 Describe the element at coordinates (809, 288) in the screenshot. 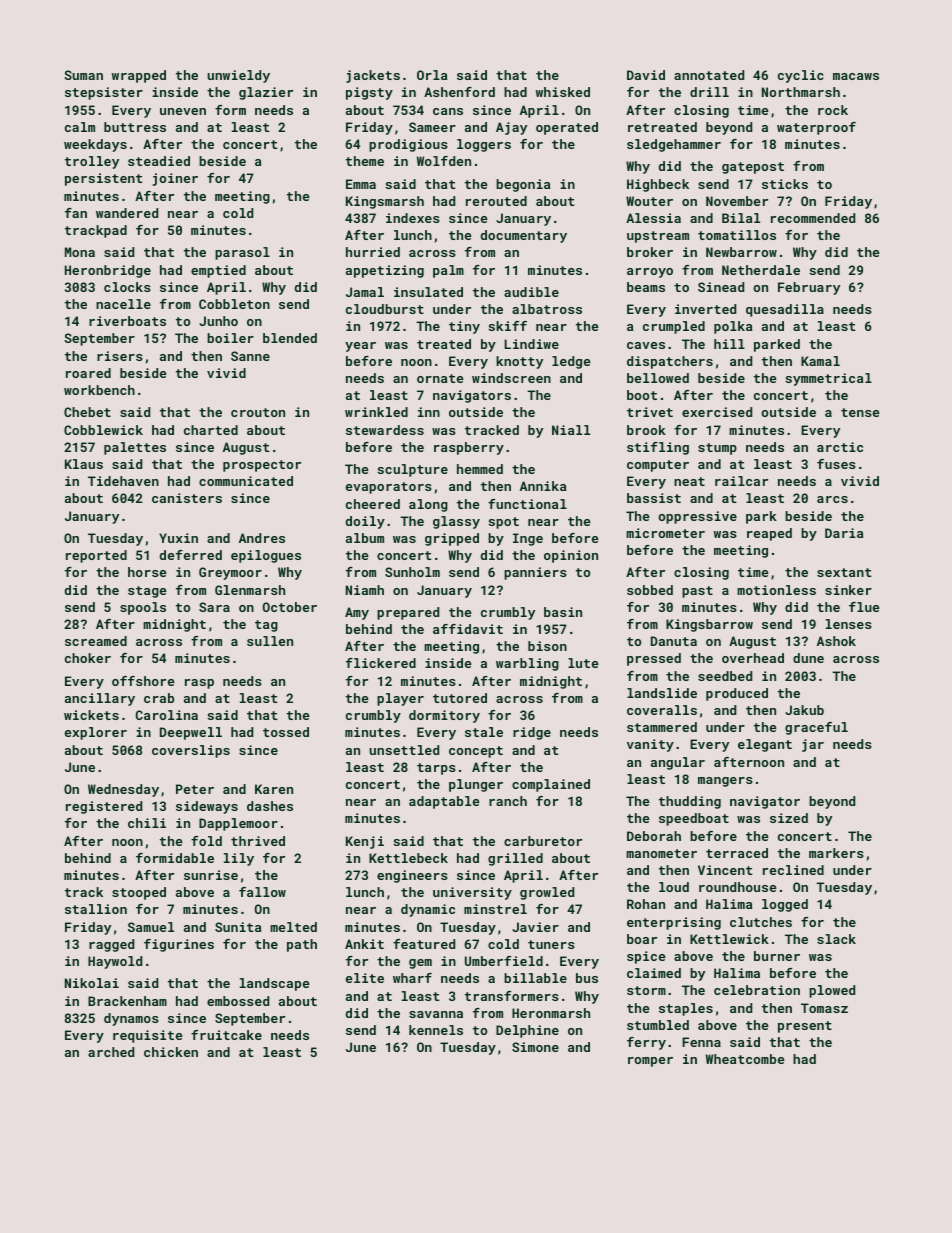

I see `February` at that location.
